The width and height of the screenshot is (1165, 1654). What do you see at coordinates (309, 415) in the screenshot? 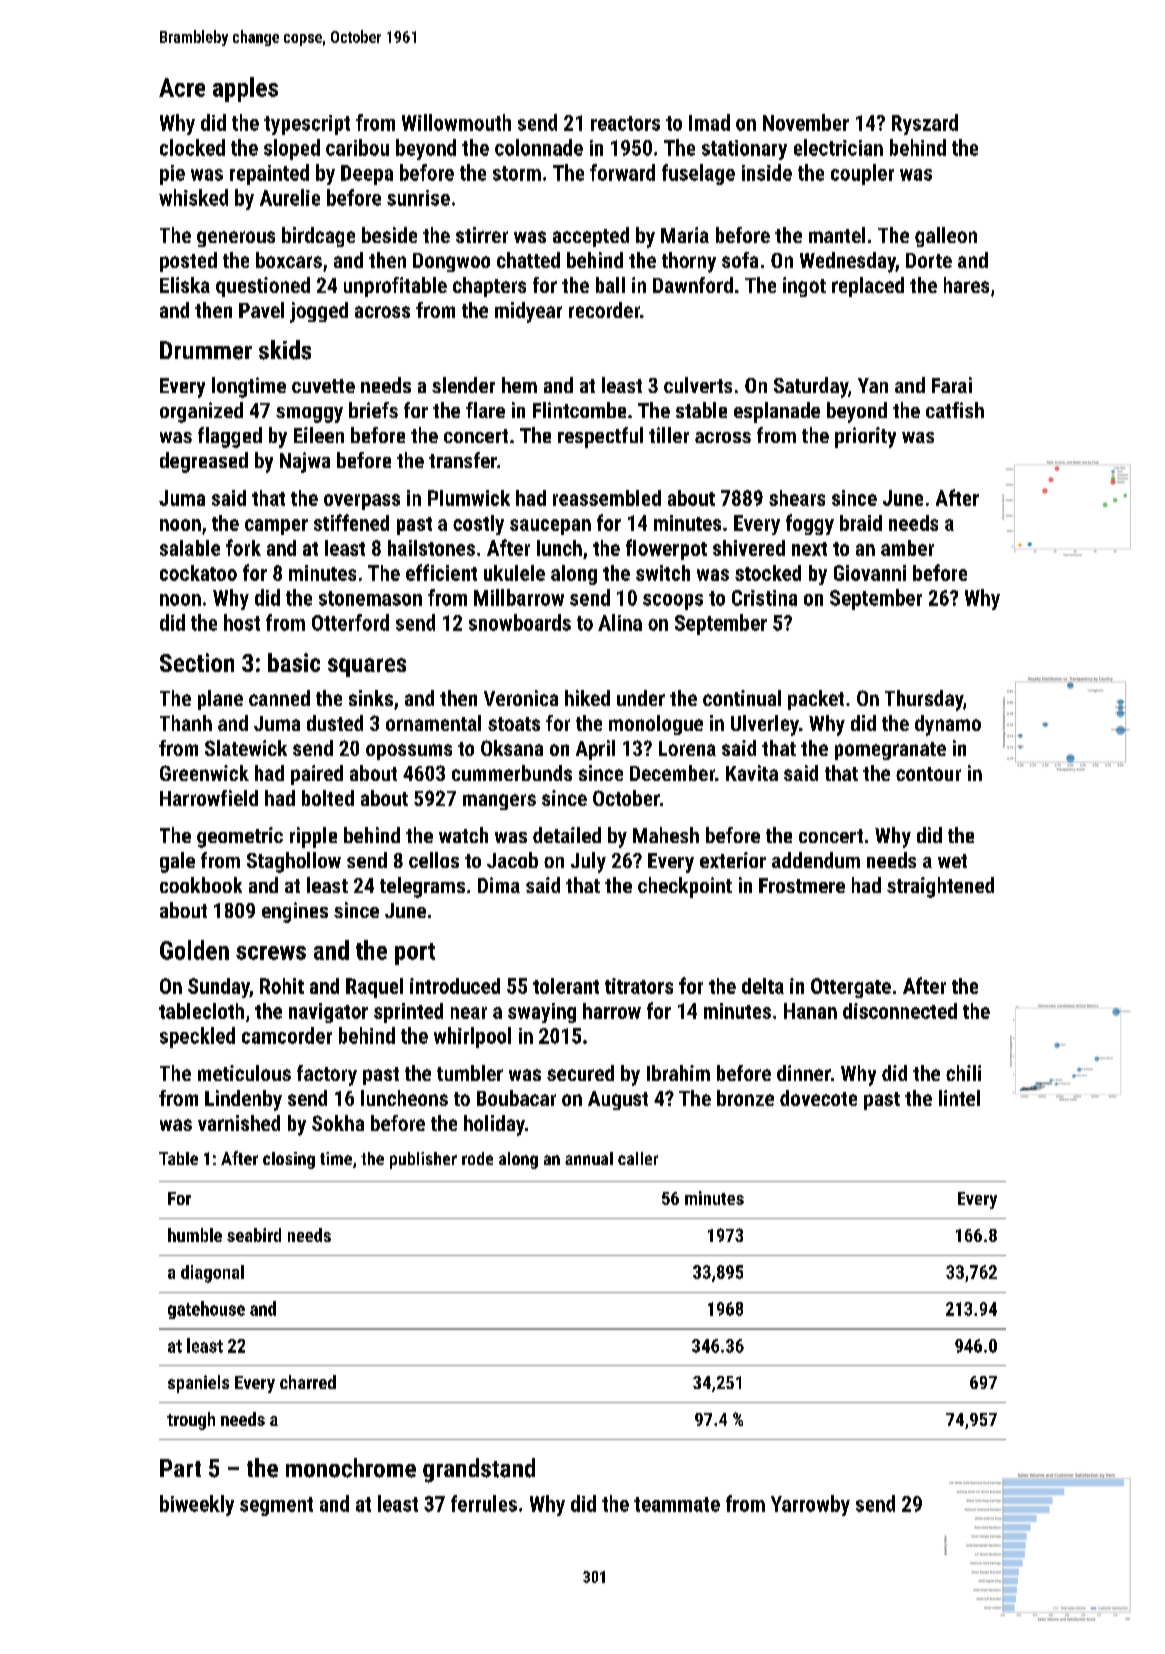
I see `smoggy` at bounding box center [309, 415].
